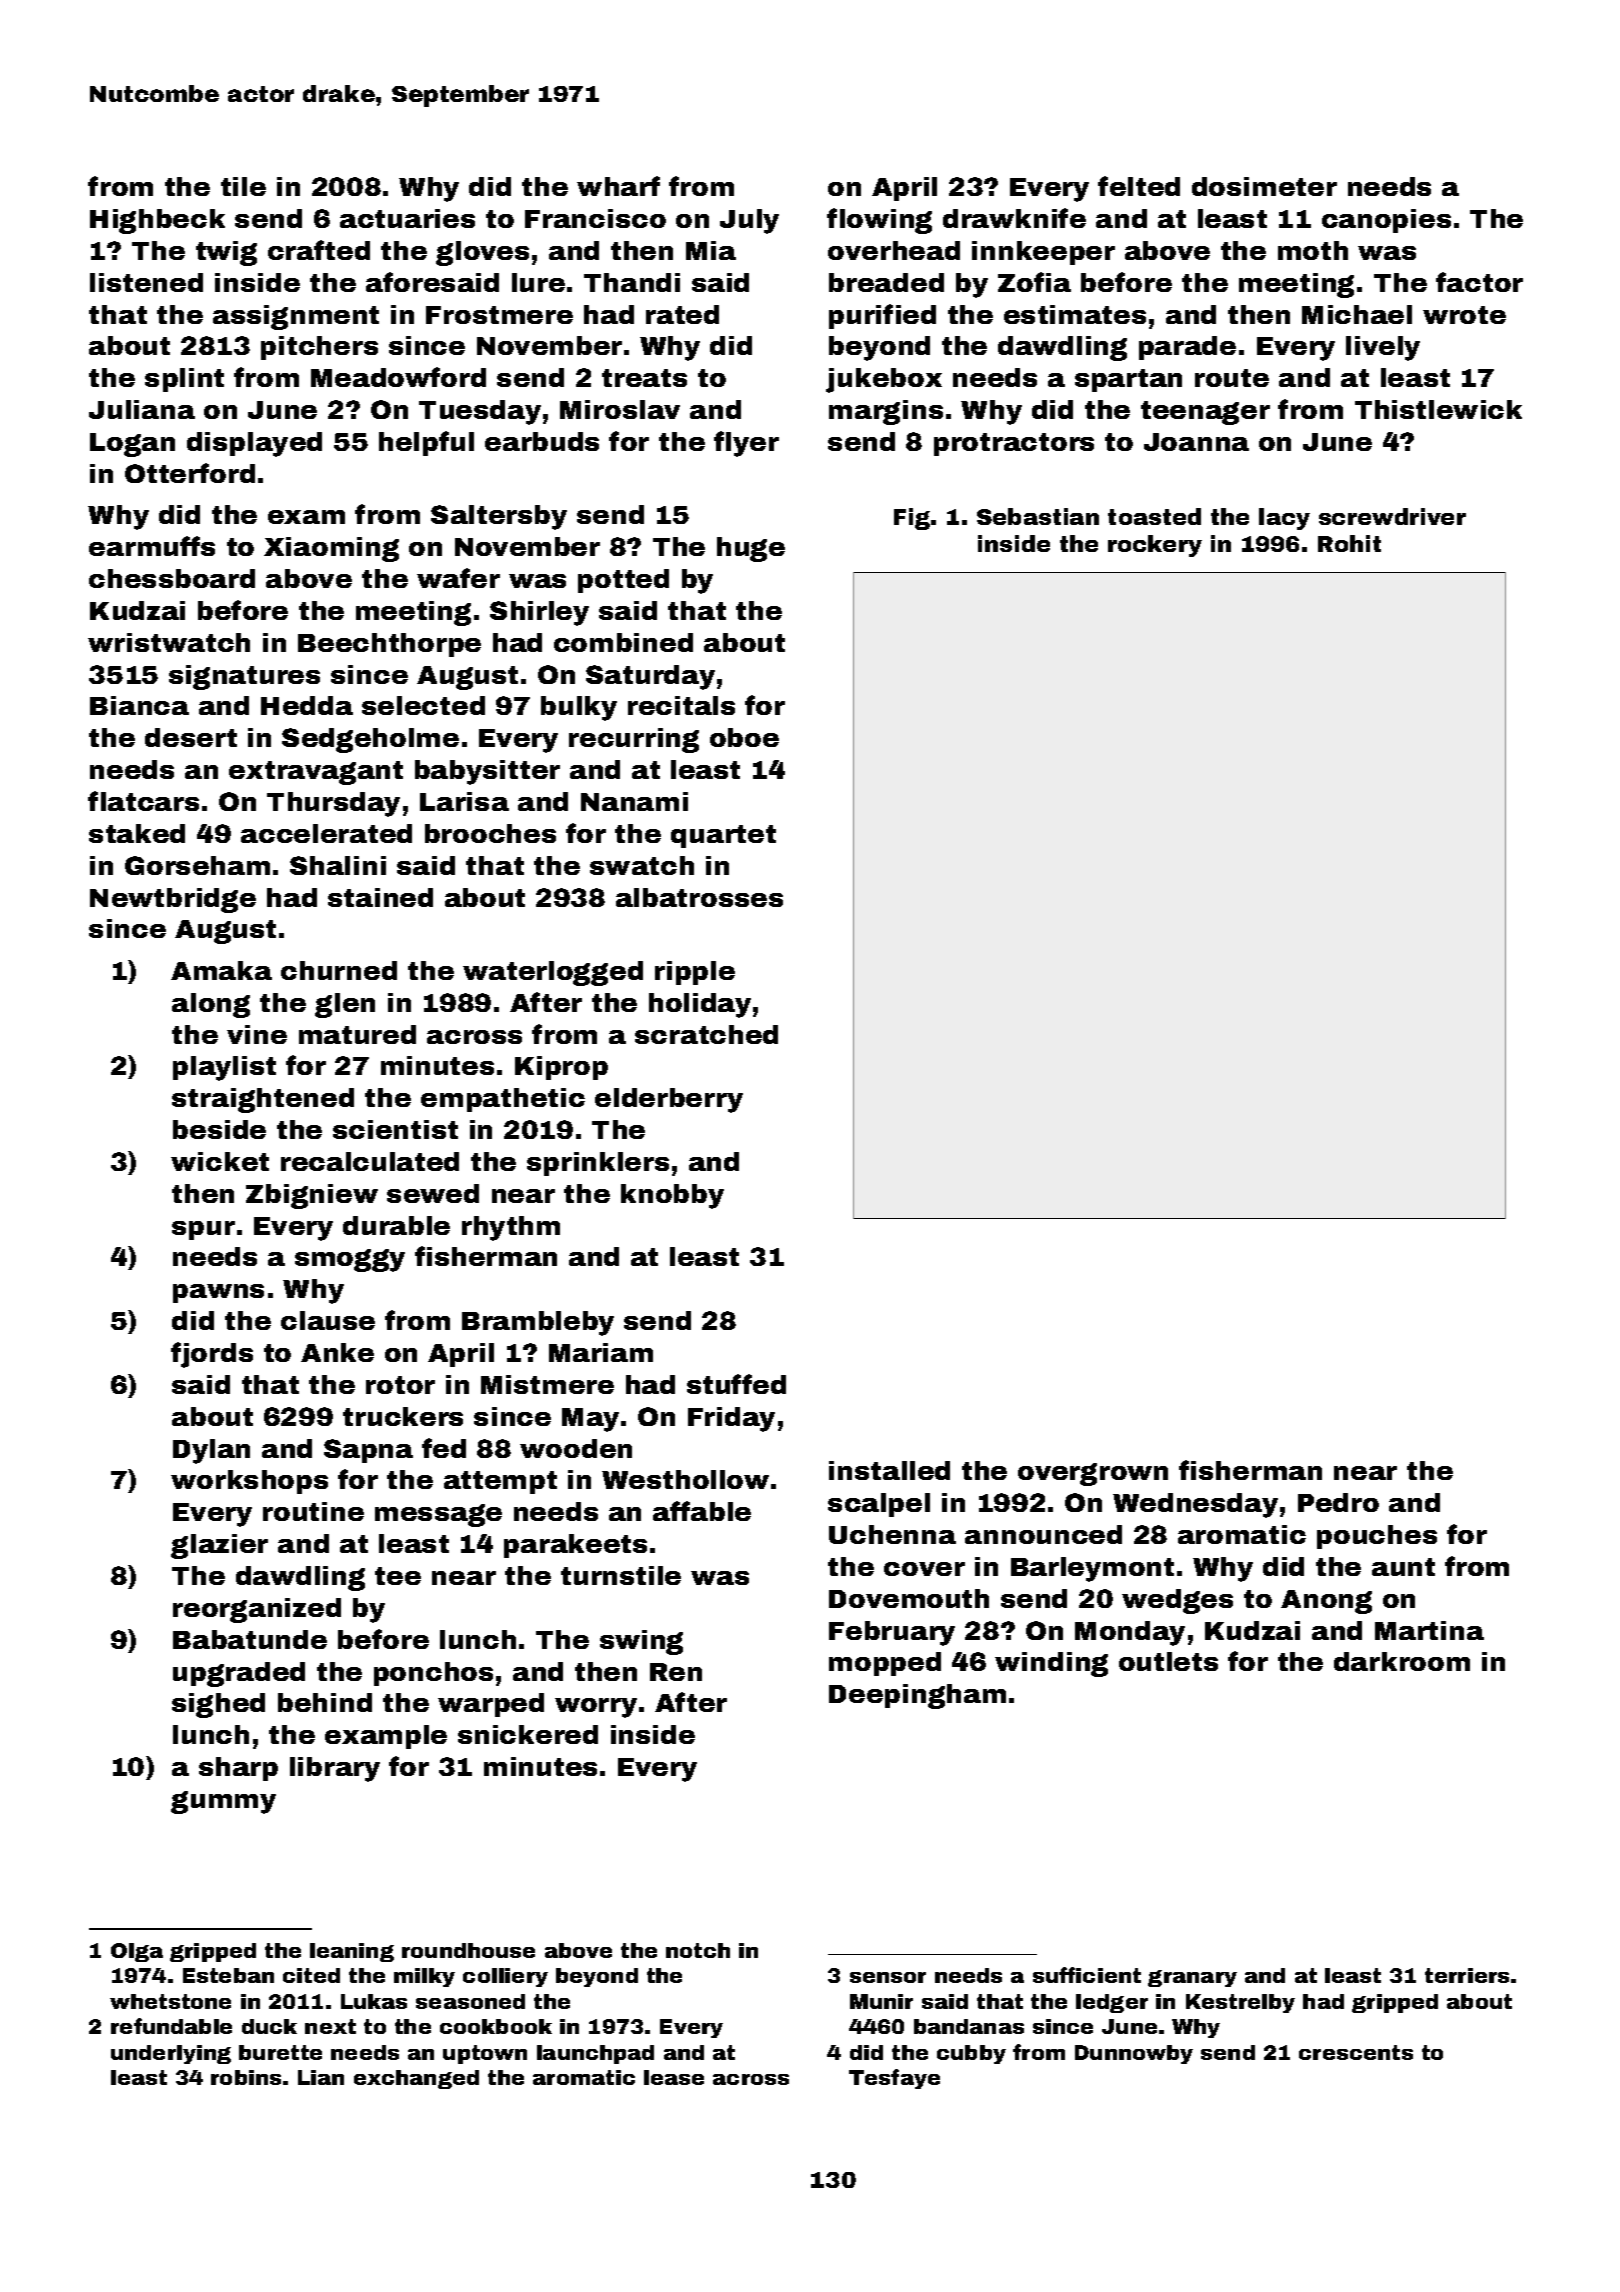 This page has height=2292, width=1620. What do you see at coordinates (1402, 1661) in the page?
I see `darkroom` at bounding box center [1402, 1661].
